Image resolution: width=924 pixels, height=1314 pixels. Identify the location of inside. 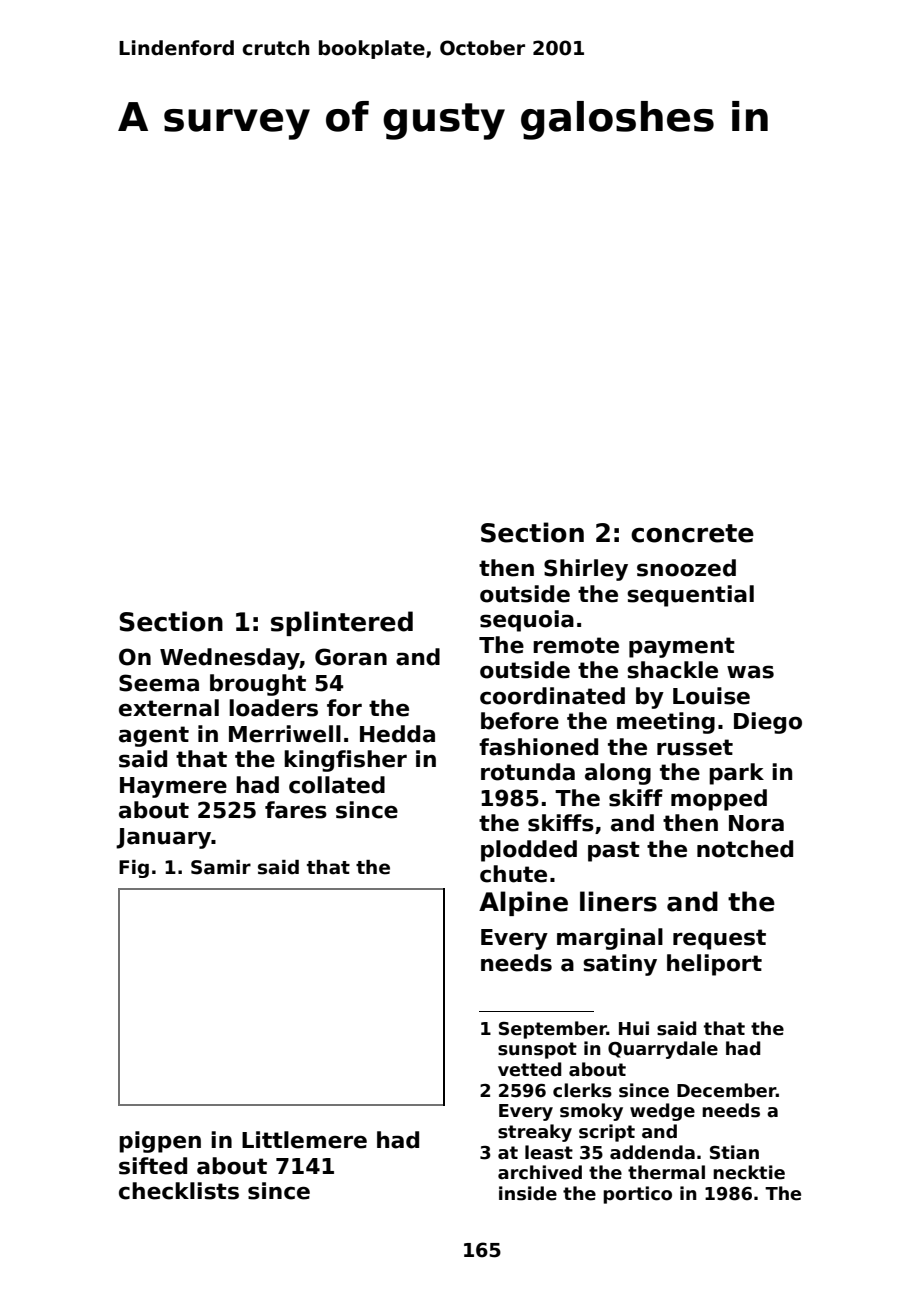
(528, 1193).
